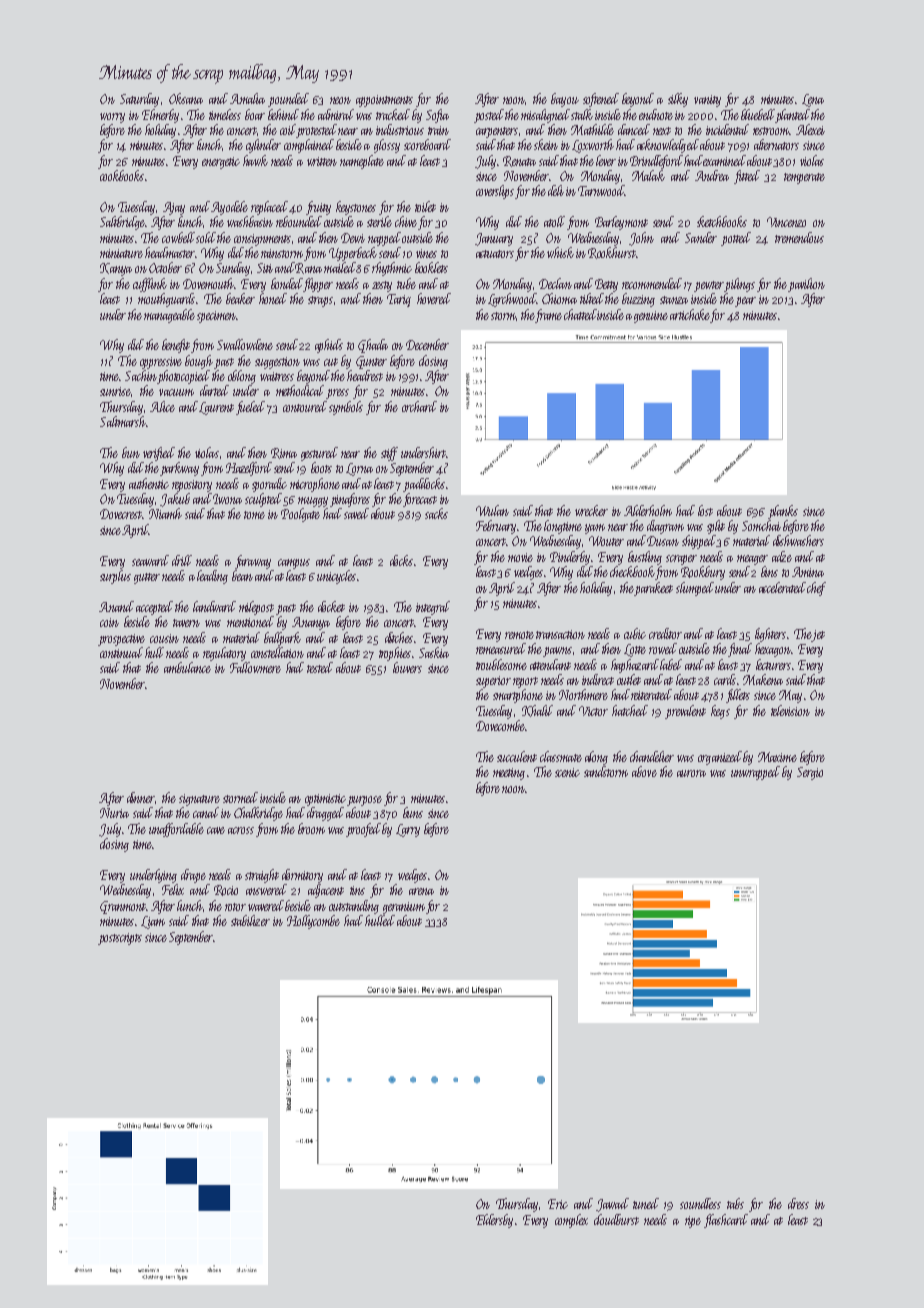 The image size is (924, 1308). What do you see at coordinates (115, 391) in the document?
I see `sunrise` at bounding box center [115, 391].
